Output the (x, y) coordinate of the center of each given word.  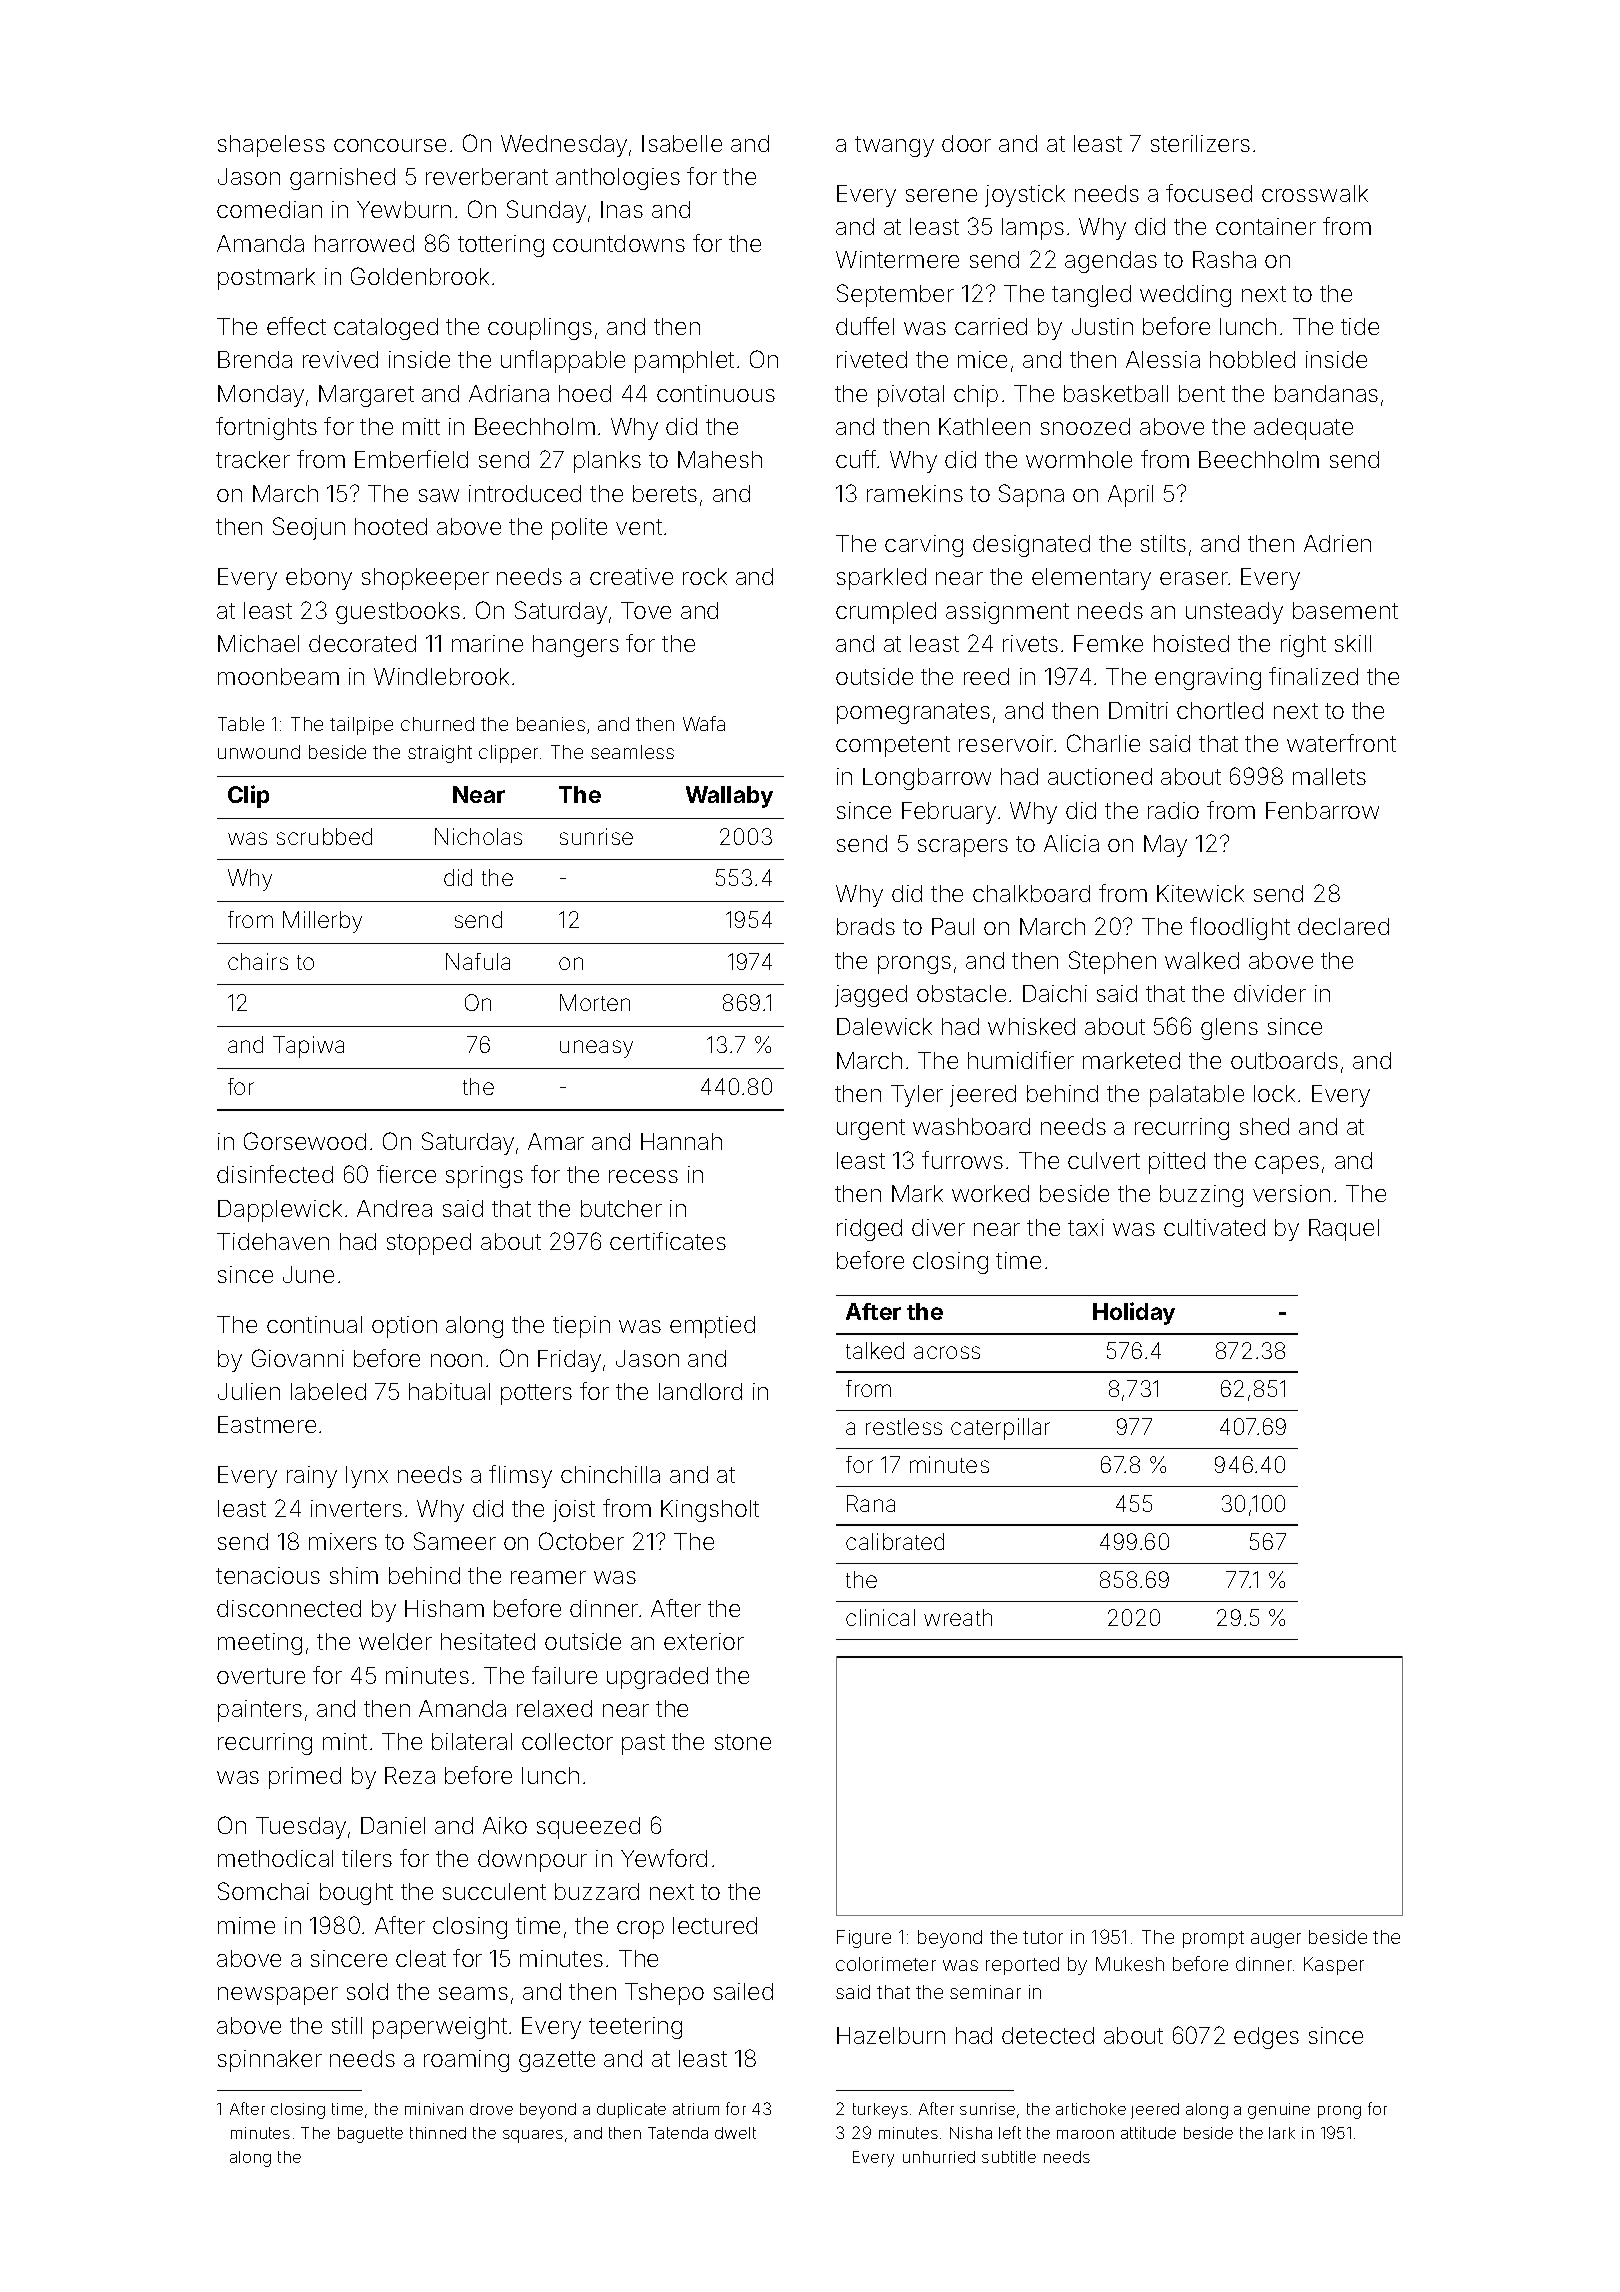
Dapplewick (280, 1211)
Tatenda (678, 2133)
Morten (595, 1002)
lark (1282, 2133)
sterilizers (1200, 143)
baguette (370, 2135)
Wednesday (564, 146)
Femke (1108, 643)
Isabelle (682, 143)
